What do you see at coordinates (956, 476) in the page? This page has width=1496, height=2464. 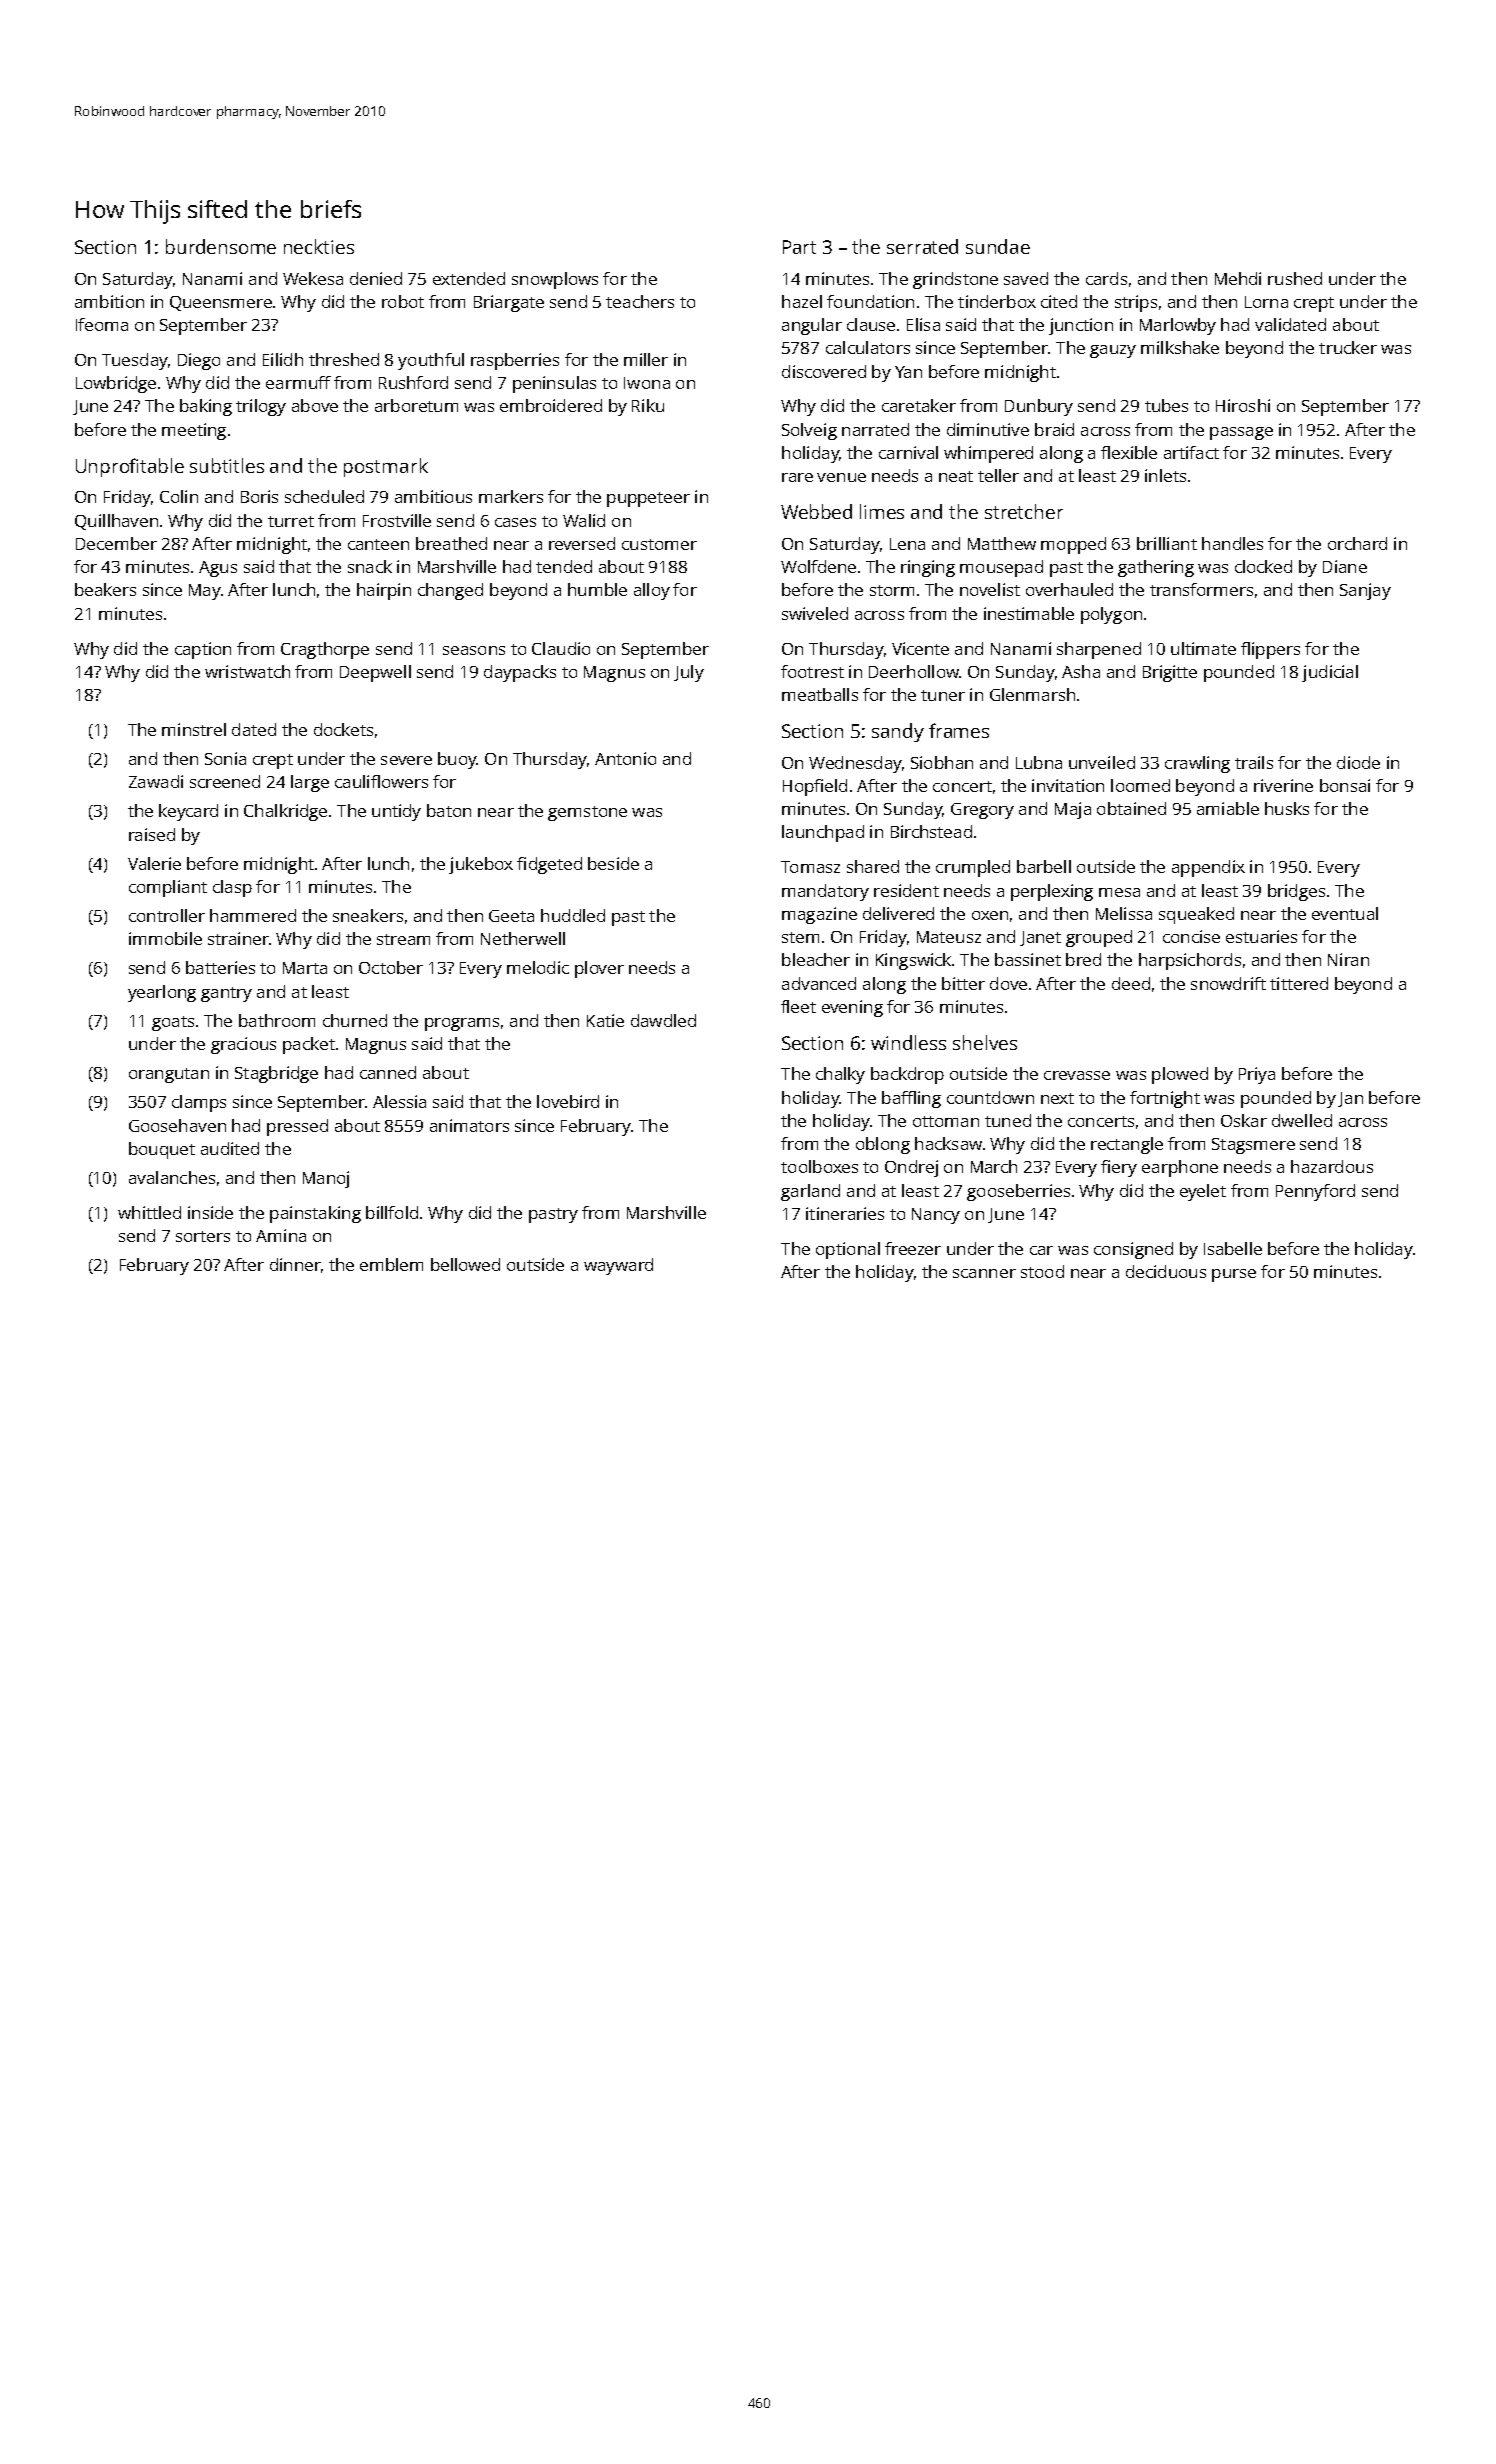 I see `neat` at bounding box center [956, 476].
